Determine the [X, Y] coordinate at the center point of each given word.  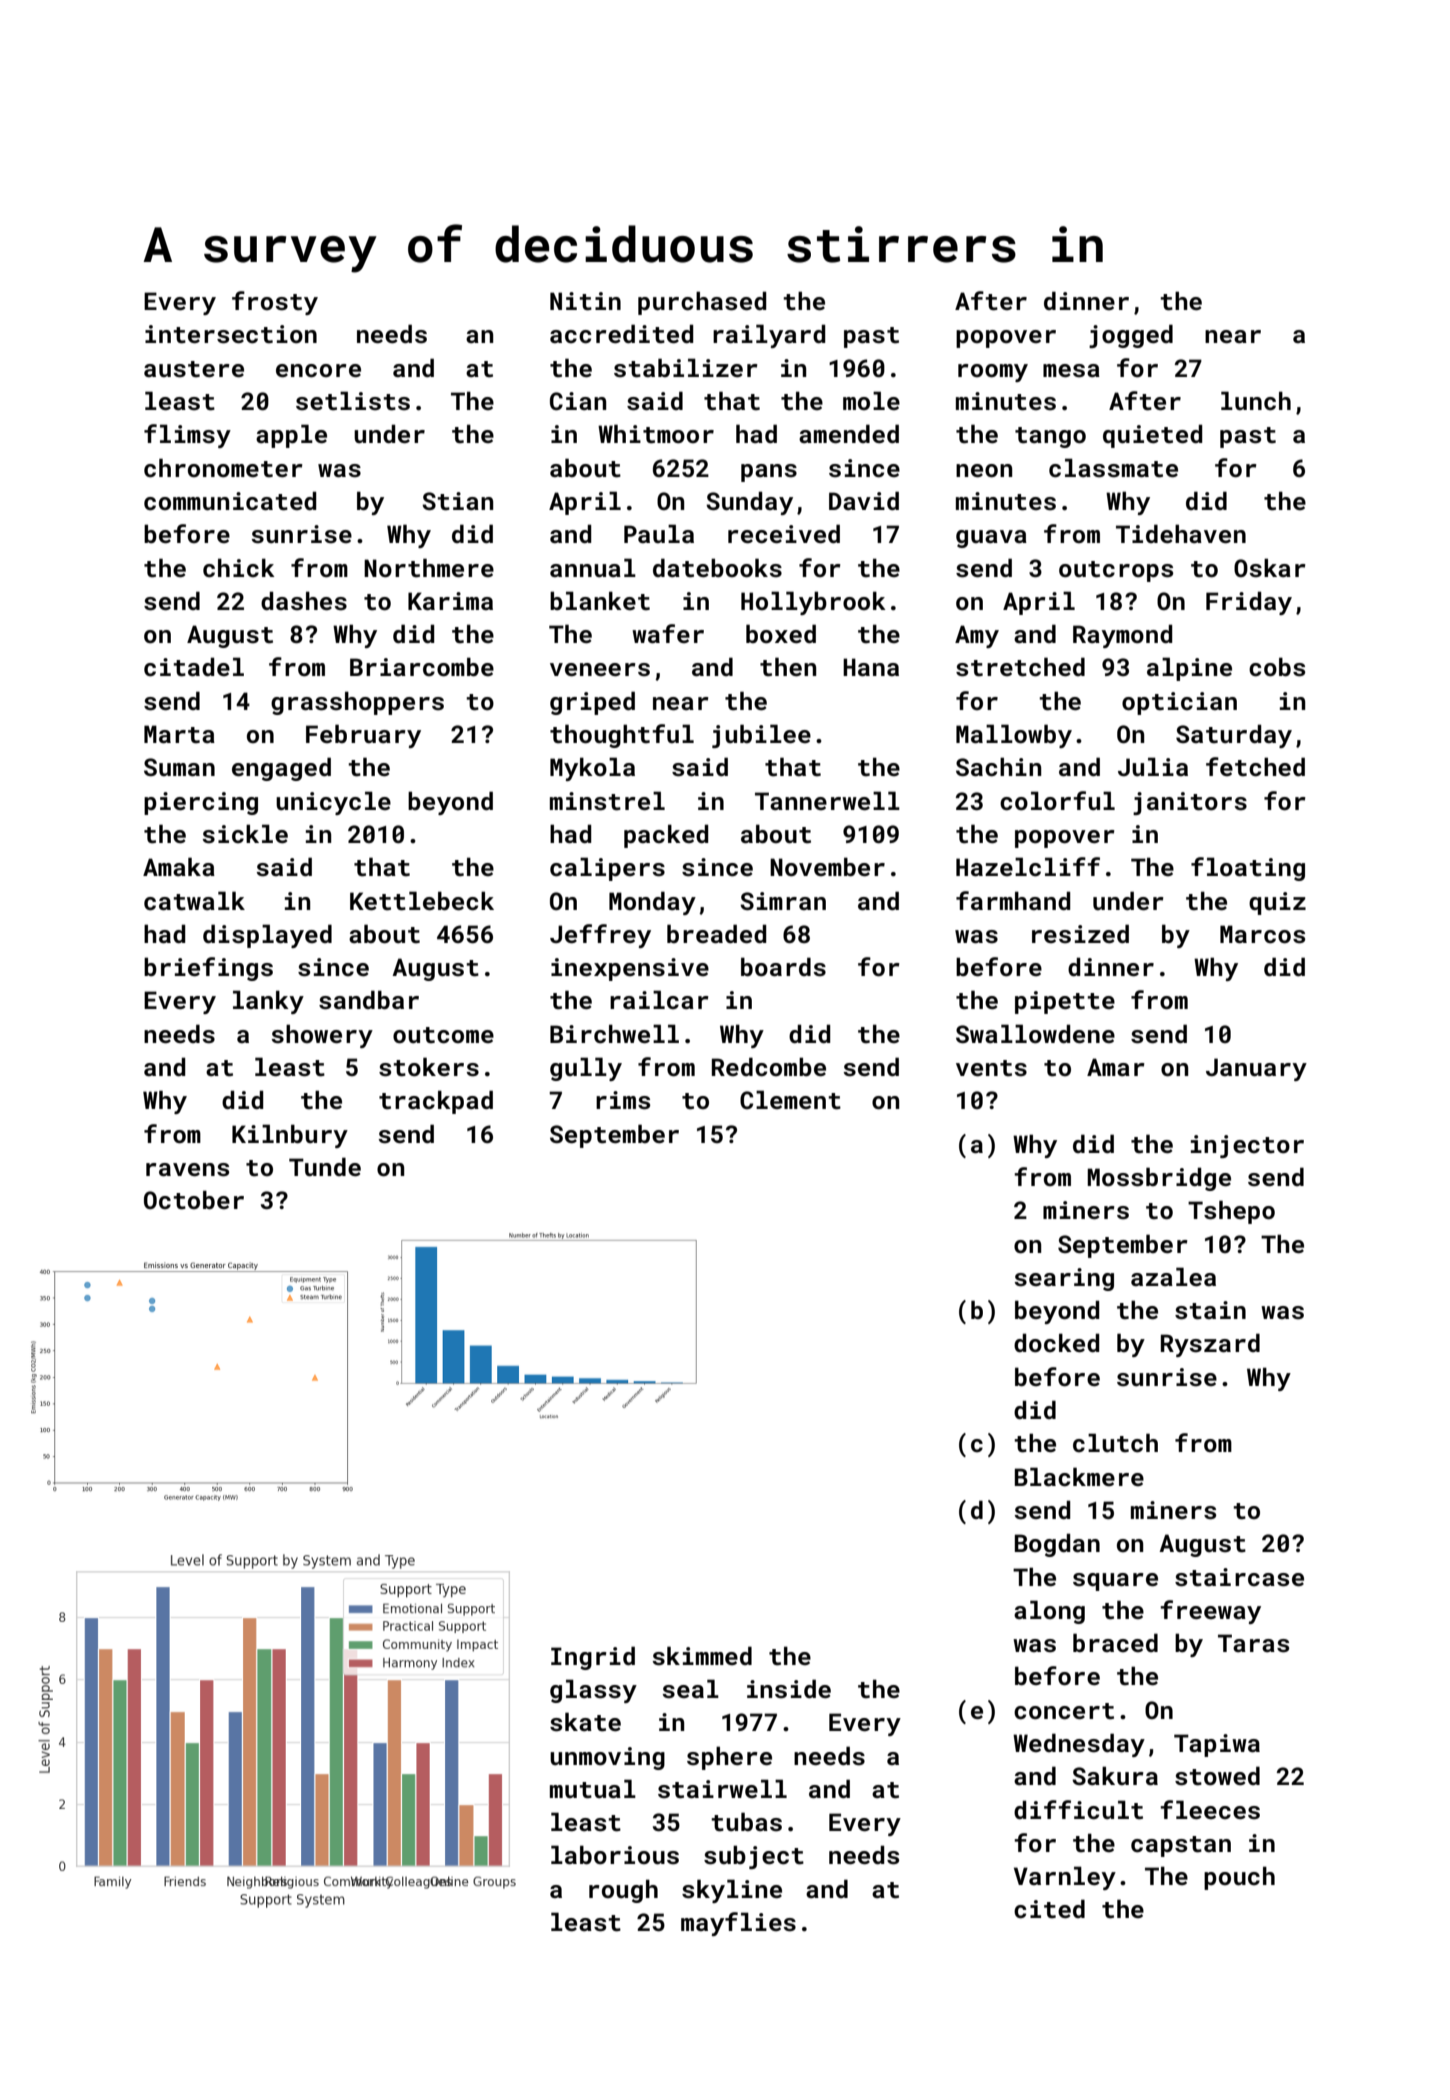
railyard [769, 336]
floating [1248, 869]
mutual [593, 1789]
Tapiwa [1217, 1745]
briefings [208, 969]
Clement [790, 1100]
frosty [275, 303]
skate [585, 1722]
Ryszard [1210, 1345]
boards [783, 967]
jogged [1131, 336]
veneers [600, 670]
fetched [1255, 767]
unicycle [333, 803]
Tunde [325, 1166]
